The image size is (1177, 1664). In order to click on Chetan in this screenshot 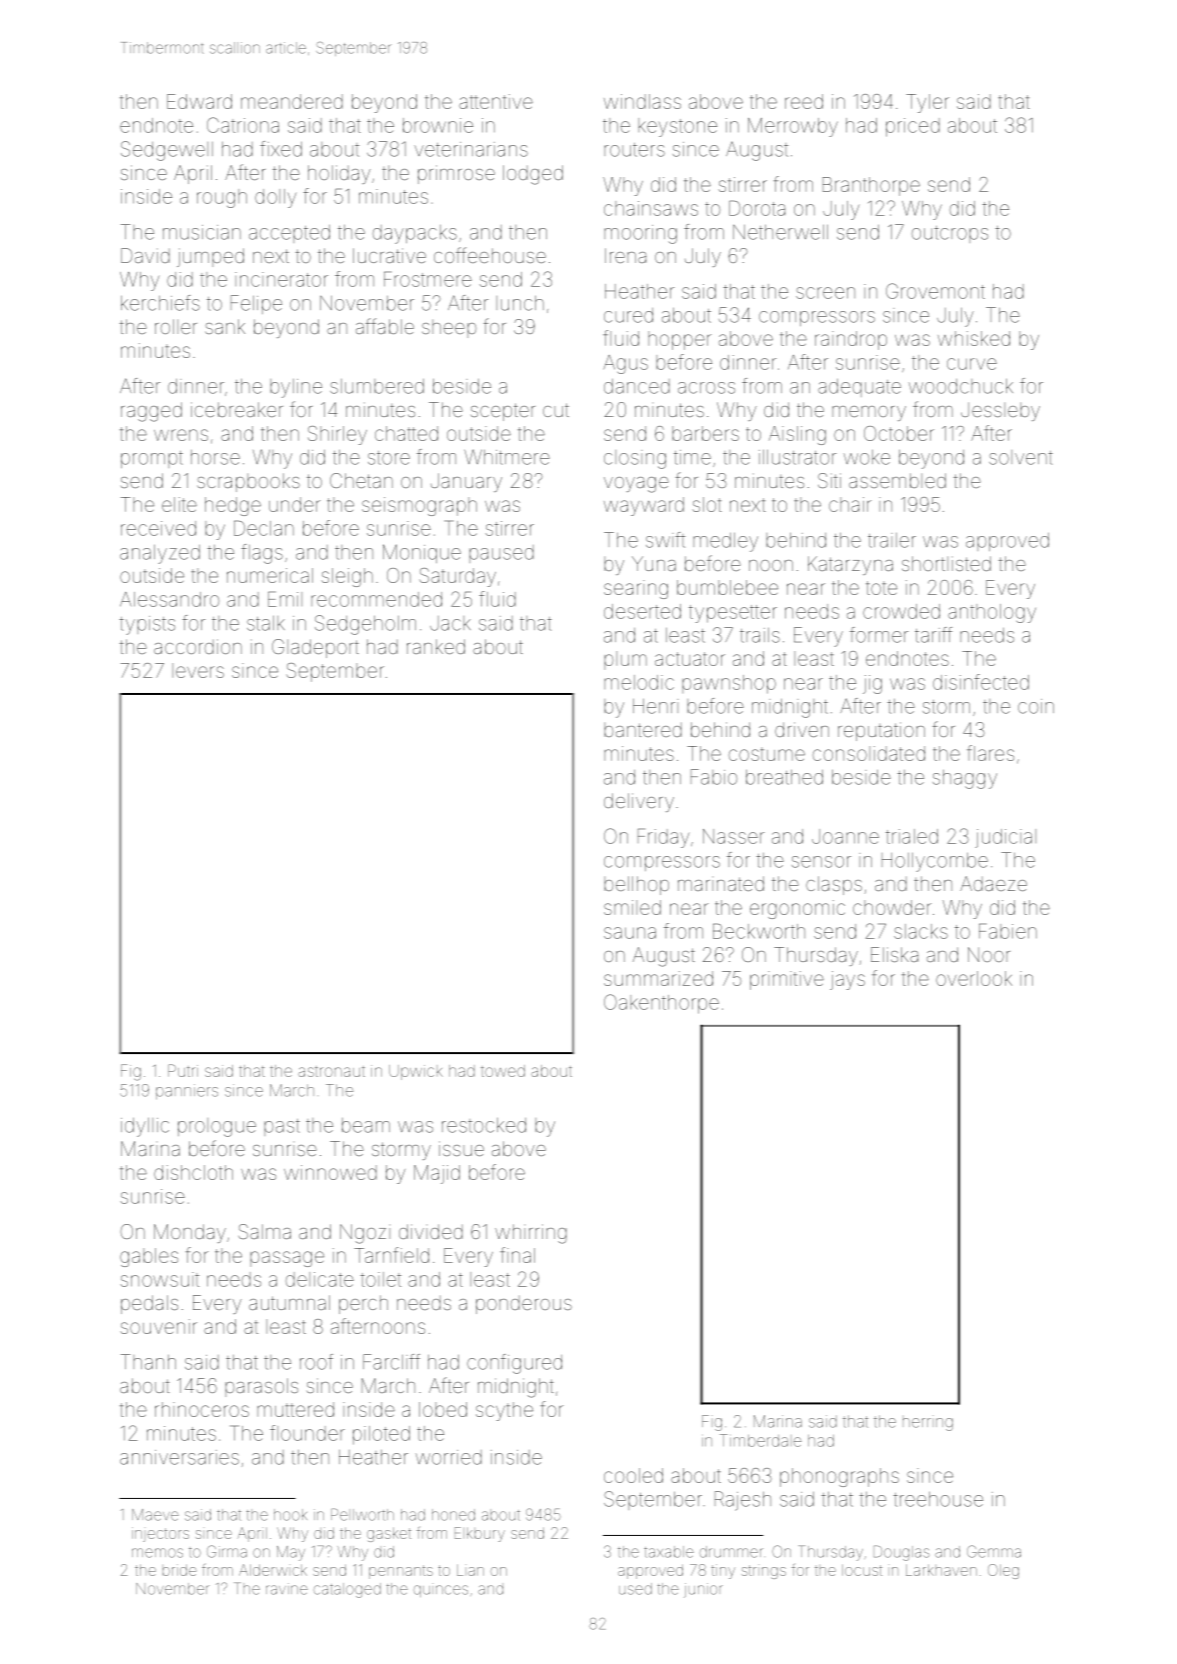, I will do `click(361, 480)`.
